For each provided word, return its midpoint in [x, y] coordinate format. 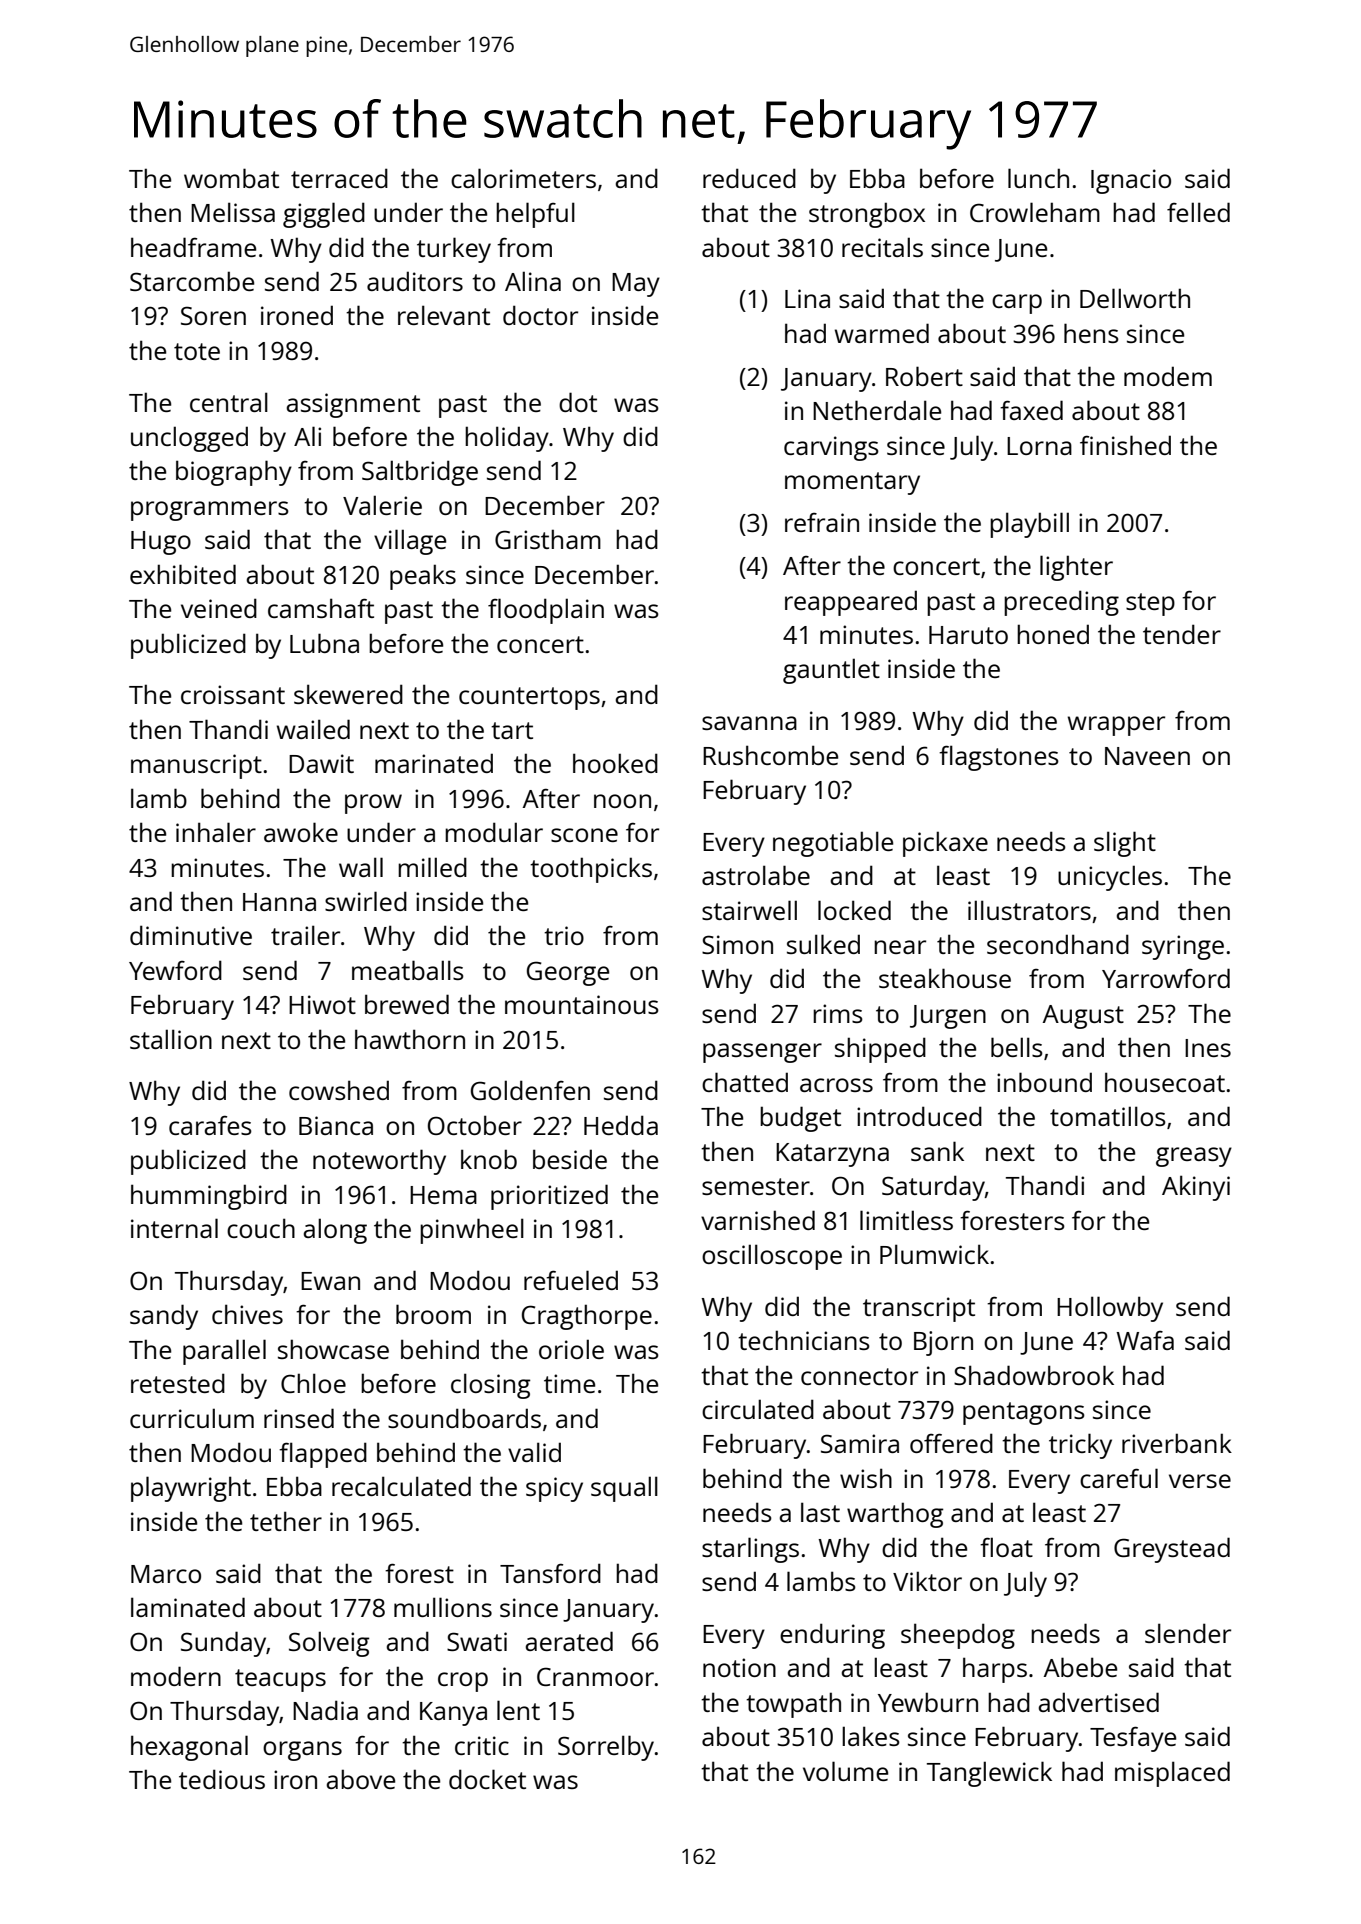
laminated [188, 1607]
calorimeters [523, 178]
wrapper [1116, 726]
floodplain [546, 611]
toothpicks [591, 870]
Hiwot [322, 1004]
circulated [758, 1409]
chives [247, 1314]
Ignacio [1131, 181]
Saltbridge [420, 473]
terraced [339, 178]
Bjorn [943, 1343]
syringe [1183, 947]
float [1006, 1547]
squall [624, 1489]
